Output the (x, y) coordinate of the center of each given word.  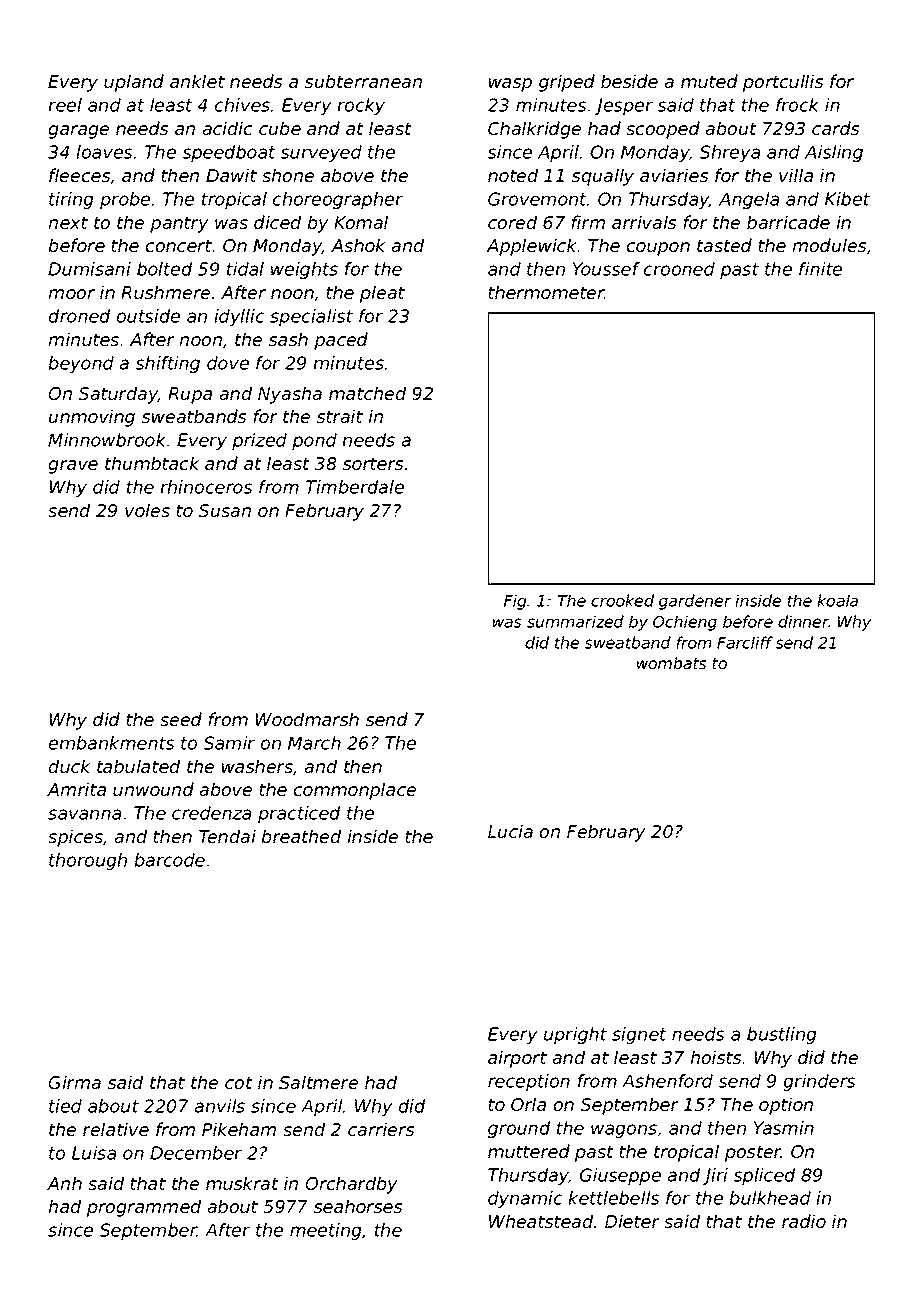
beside (629, 81)
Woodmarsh (307, 719)
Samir (229, 743)
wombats (671, 663)
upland (134, 83)
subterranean (363, 81)
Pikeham (239, 1129)
